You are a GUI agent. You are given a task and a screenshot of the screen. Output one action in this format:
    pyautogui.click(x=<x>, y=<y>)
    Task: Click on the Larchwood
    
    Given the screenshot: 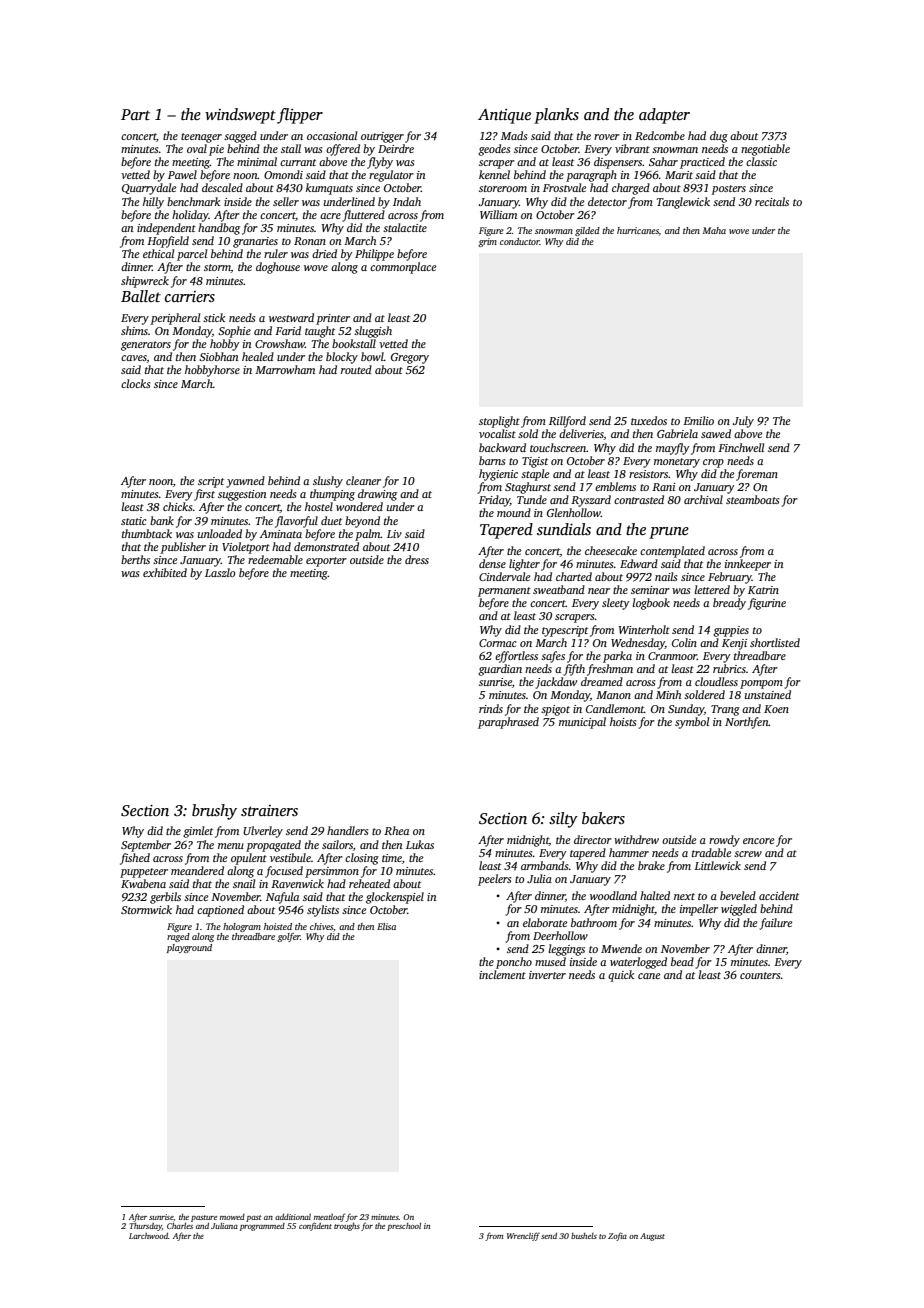 What is the action you would take?
    pyautogui.click(x=148, y=1236)
